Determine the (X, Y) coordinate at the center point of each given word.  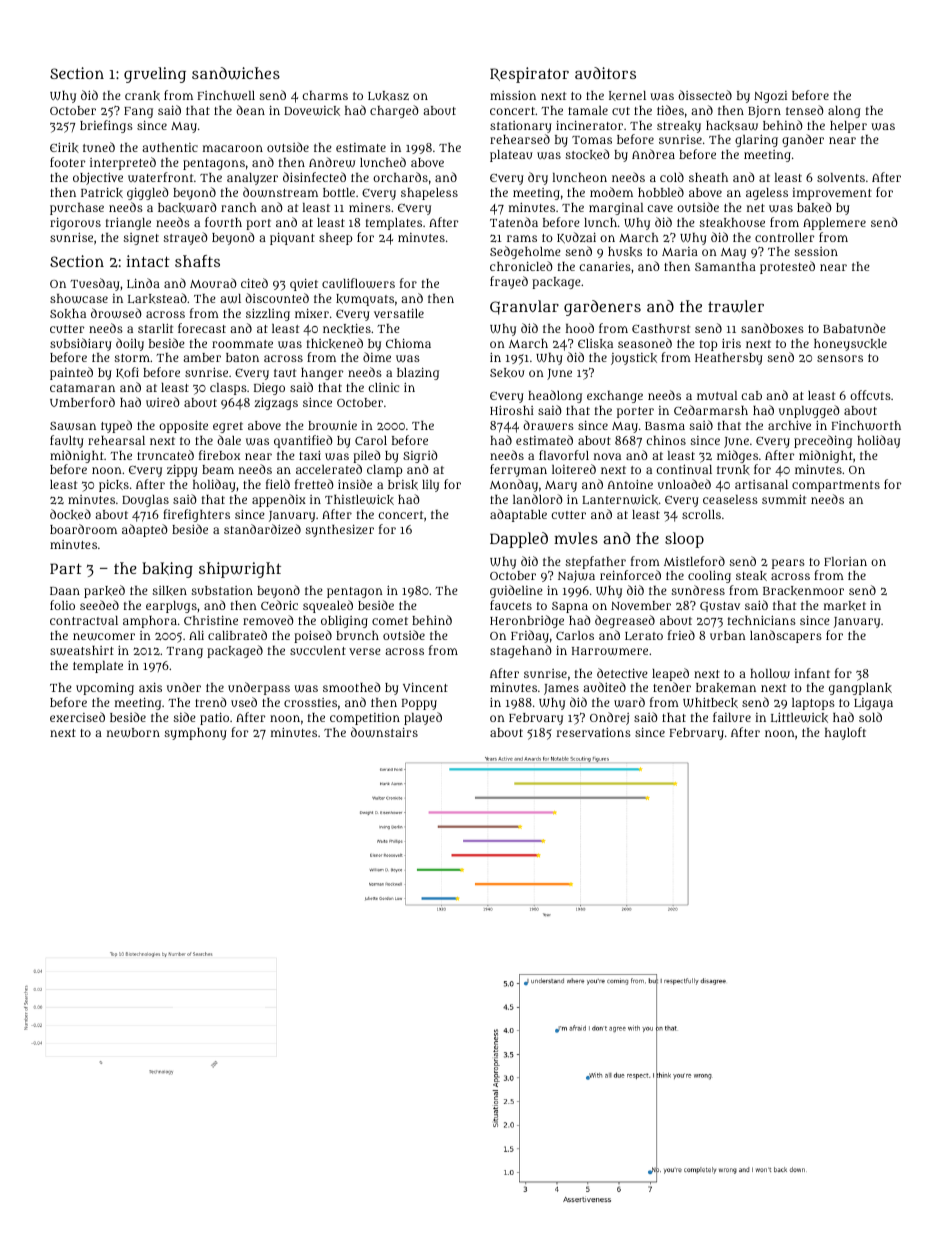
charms (325, 95)
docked (70, 514)
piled (367, 456)
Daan (65, 591)
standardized (262, 529)
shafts (197, 261)
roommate (242, 344)
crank (142, 96)
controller (785, 237)
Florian (845, 561)
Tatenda (514, 222)
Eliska (595, 344)
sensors (840, 358)
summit (784, 499)
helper (848, 127)
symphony (195, 734)
